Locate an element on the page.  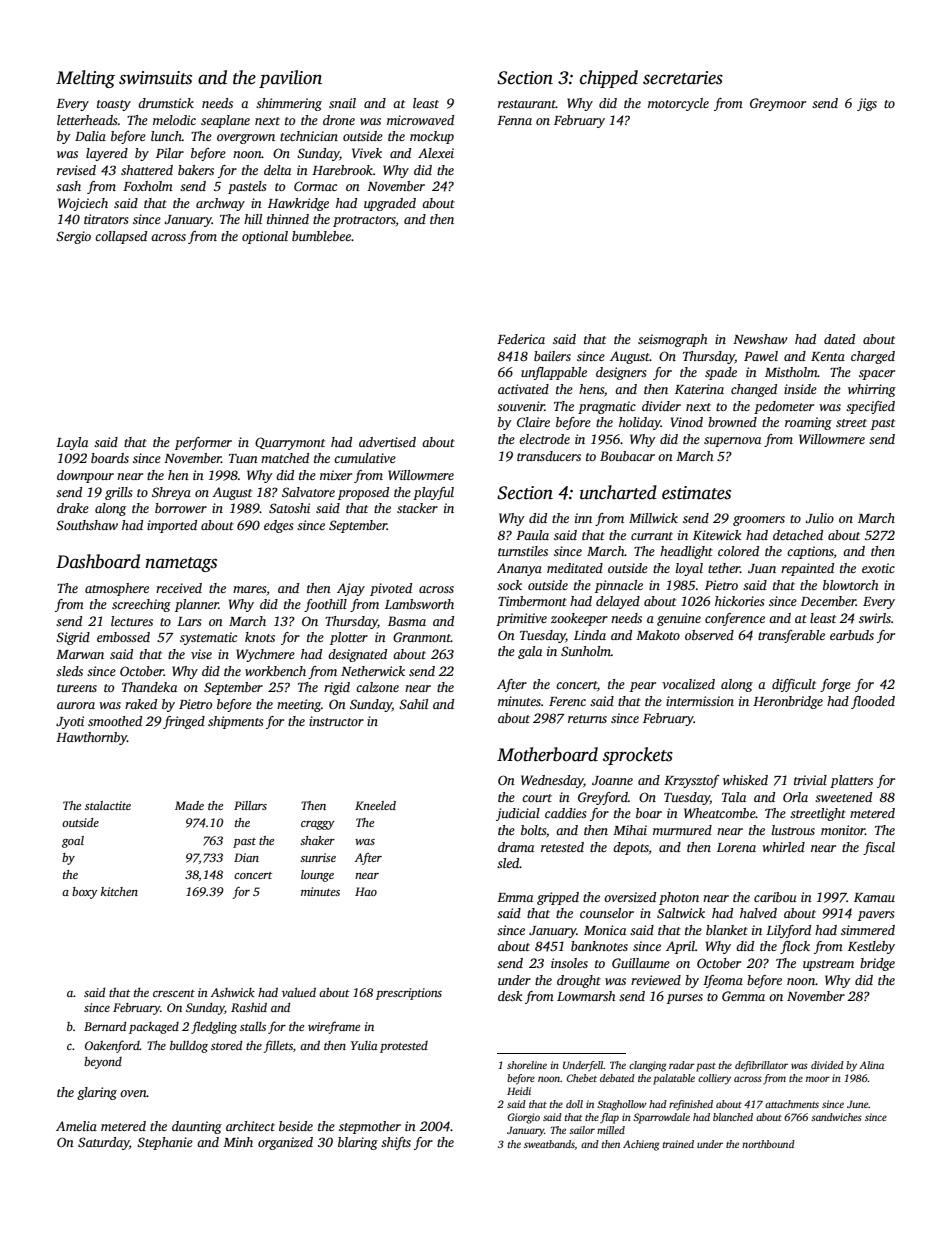
secretaries is located at coordinates (683, 78).
